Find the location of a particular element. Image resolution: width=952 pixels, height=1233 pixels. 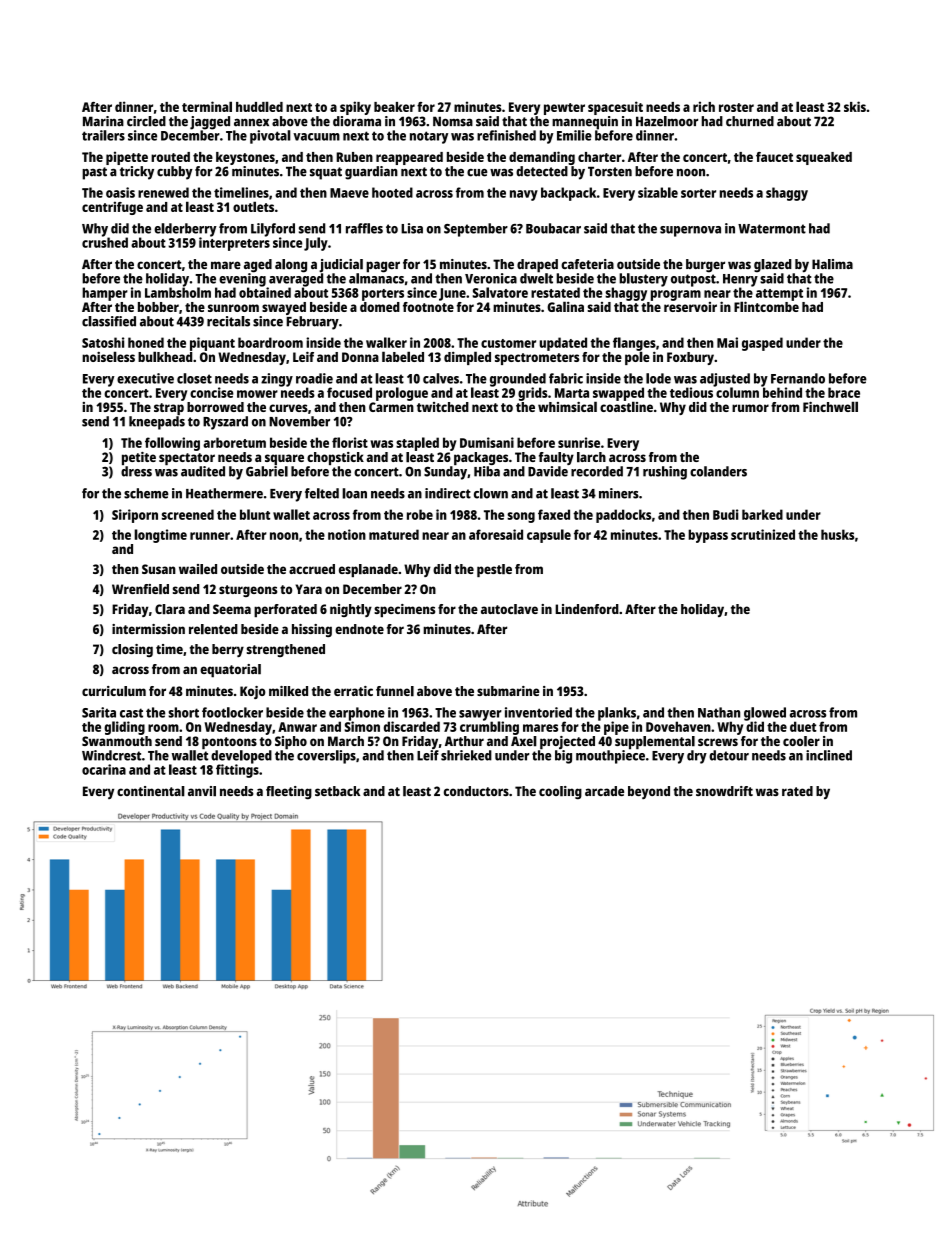

relented is located at coordinates (213, 629).
